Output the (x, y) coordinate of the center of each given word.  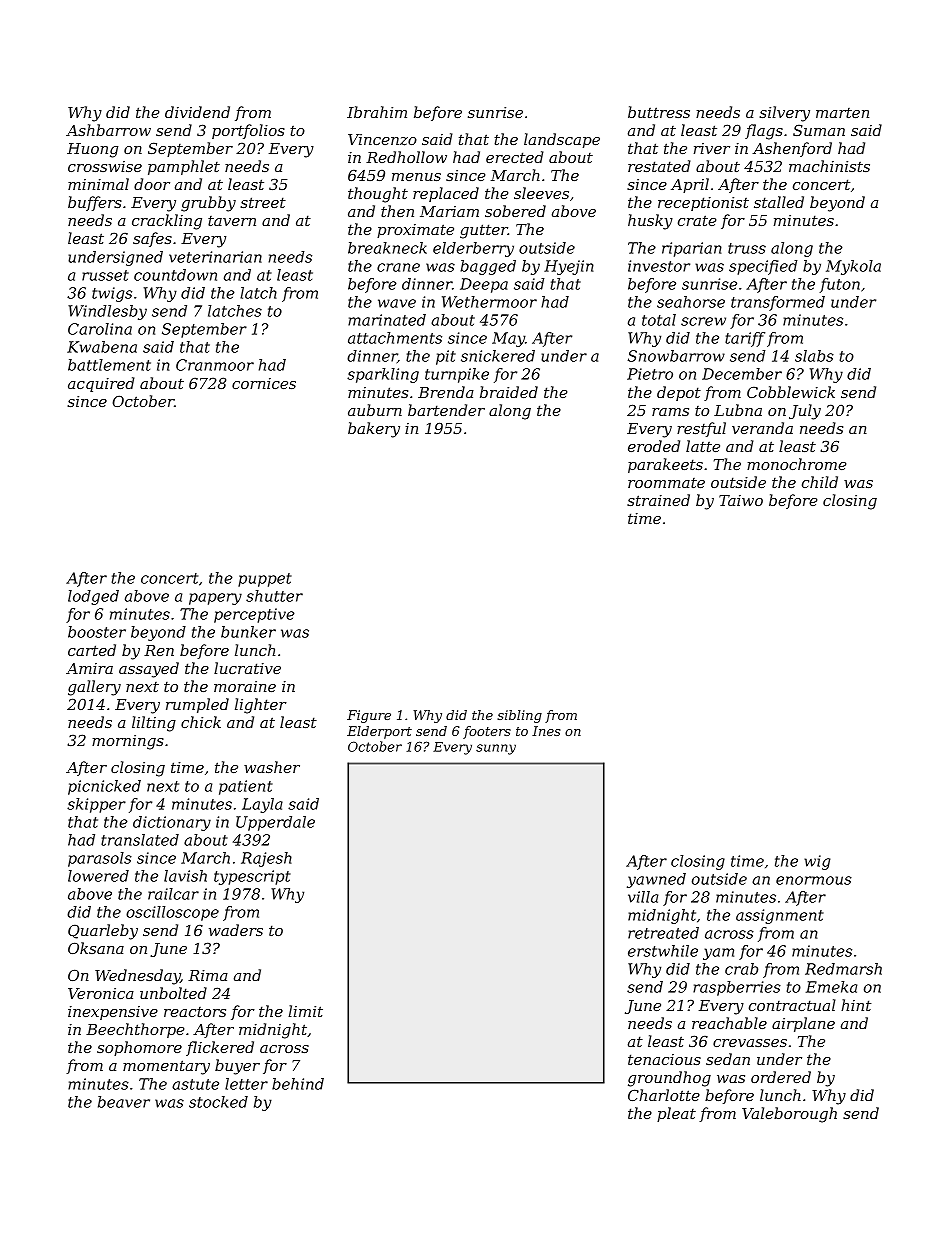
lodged (93, 597)
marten (842, 113)
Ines (546, 731)
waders (236, 930)
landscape (562, 140)
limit (305, 1011)
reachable (729, 1023)
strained (658, 500)
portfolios (248, 131)
